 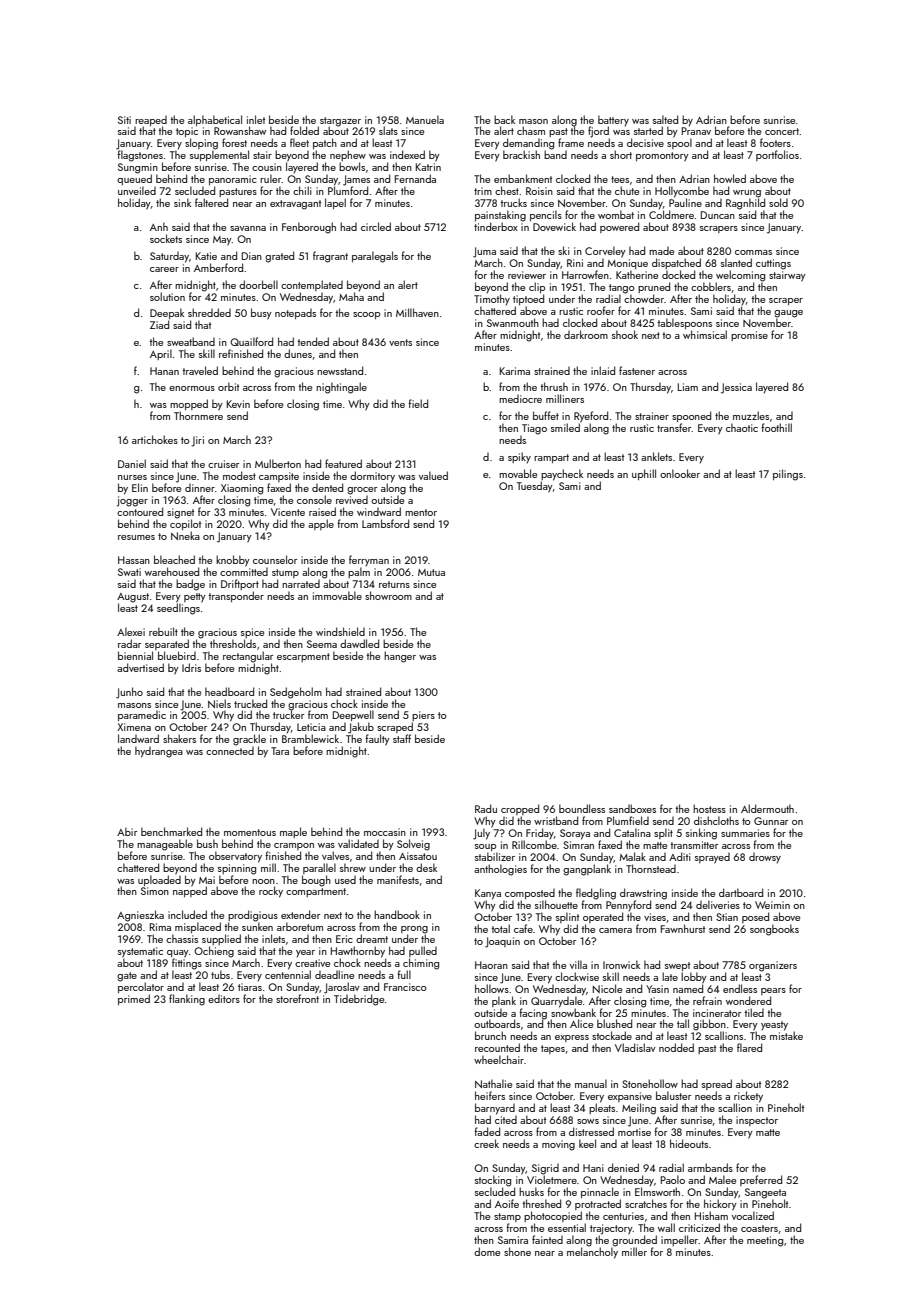 I want to click on promise, so click(x=749, y=336).
